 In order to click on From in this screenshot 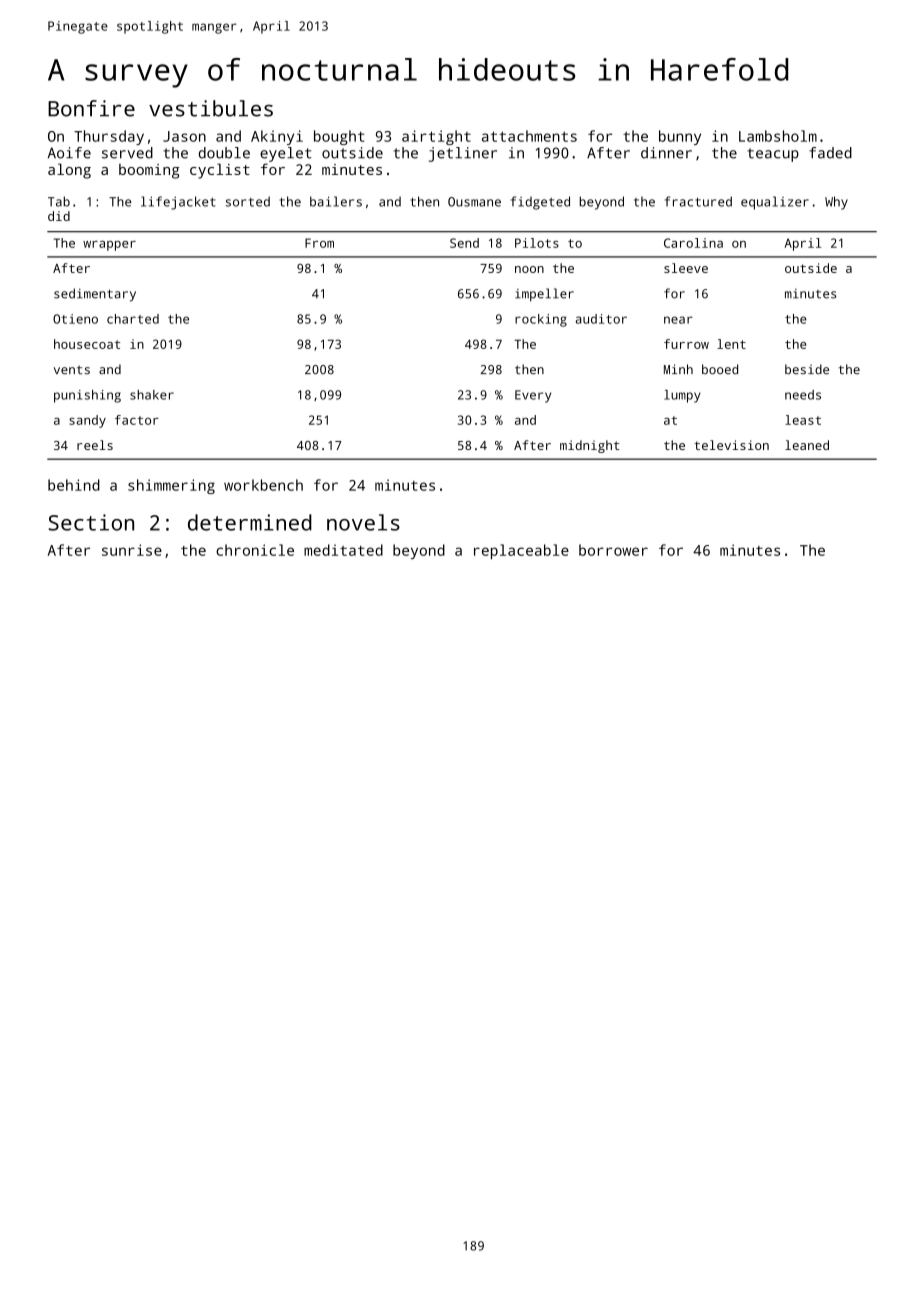, I will do `click(319, 243)`.
